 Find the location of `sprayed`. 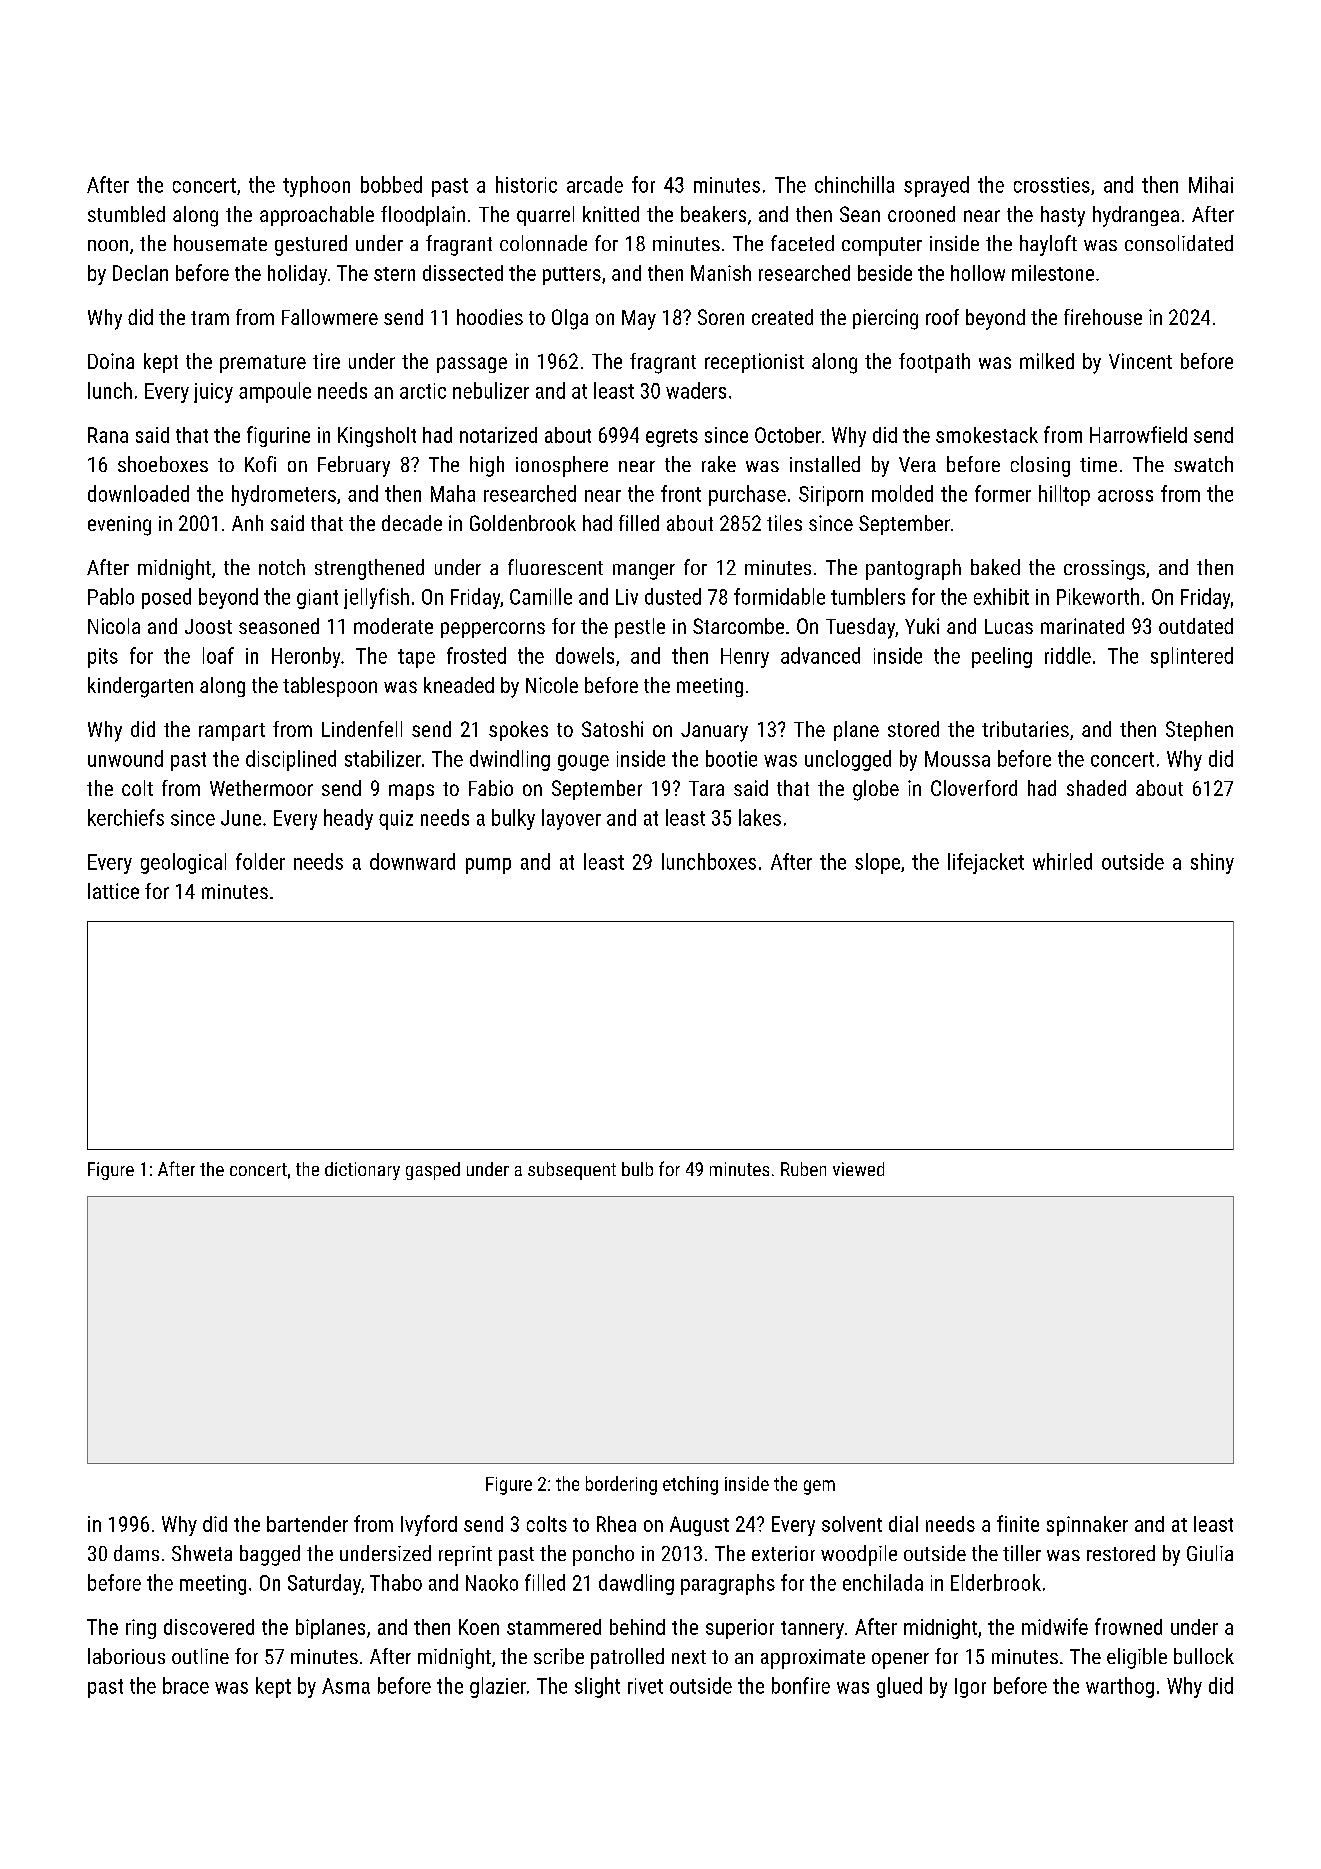

sprayed is located at coordinates (936, 186).
